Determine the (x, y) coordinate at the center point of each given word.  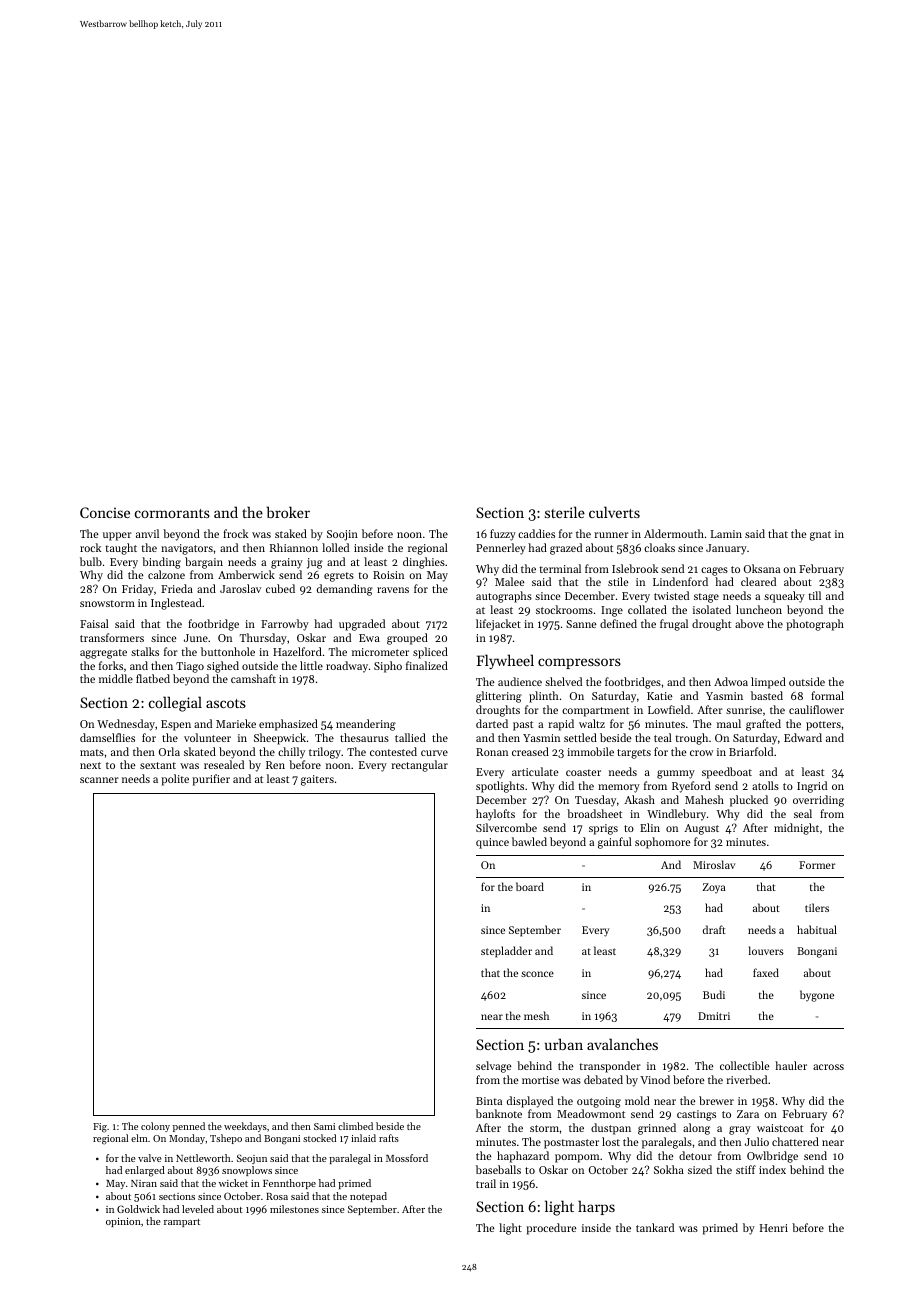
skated (200, 751)
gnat (820, 536)
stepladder (506, 952)
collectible (744, 1065)
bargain (204, 563)
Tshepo (226, 1139)
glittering (499, 697)
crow (701, 753)
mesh (536, 1015)
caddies (536, 533)
